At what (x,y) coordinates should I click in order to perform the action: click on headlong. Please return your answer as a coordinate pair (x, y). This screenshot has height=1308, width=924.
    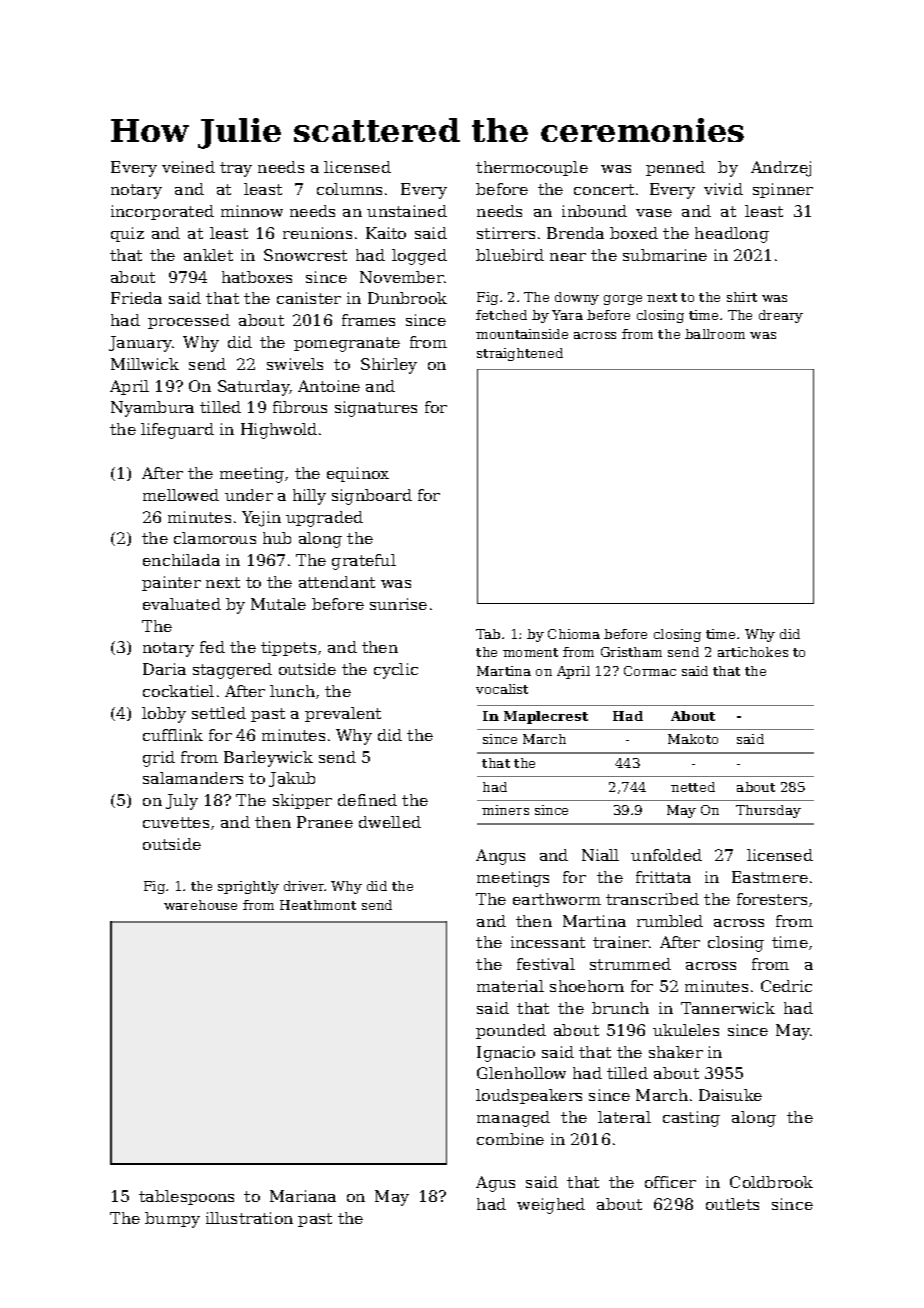
    Looking at the image, I should click on (732, 235).
